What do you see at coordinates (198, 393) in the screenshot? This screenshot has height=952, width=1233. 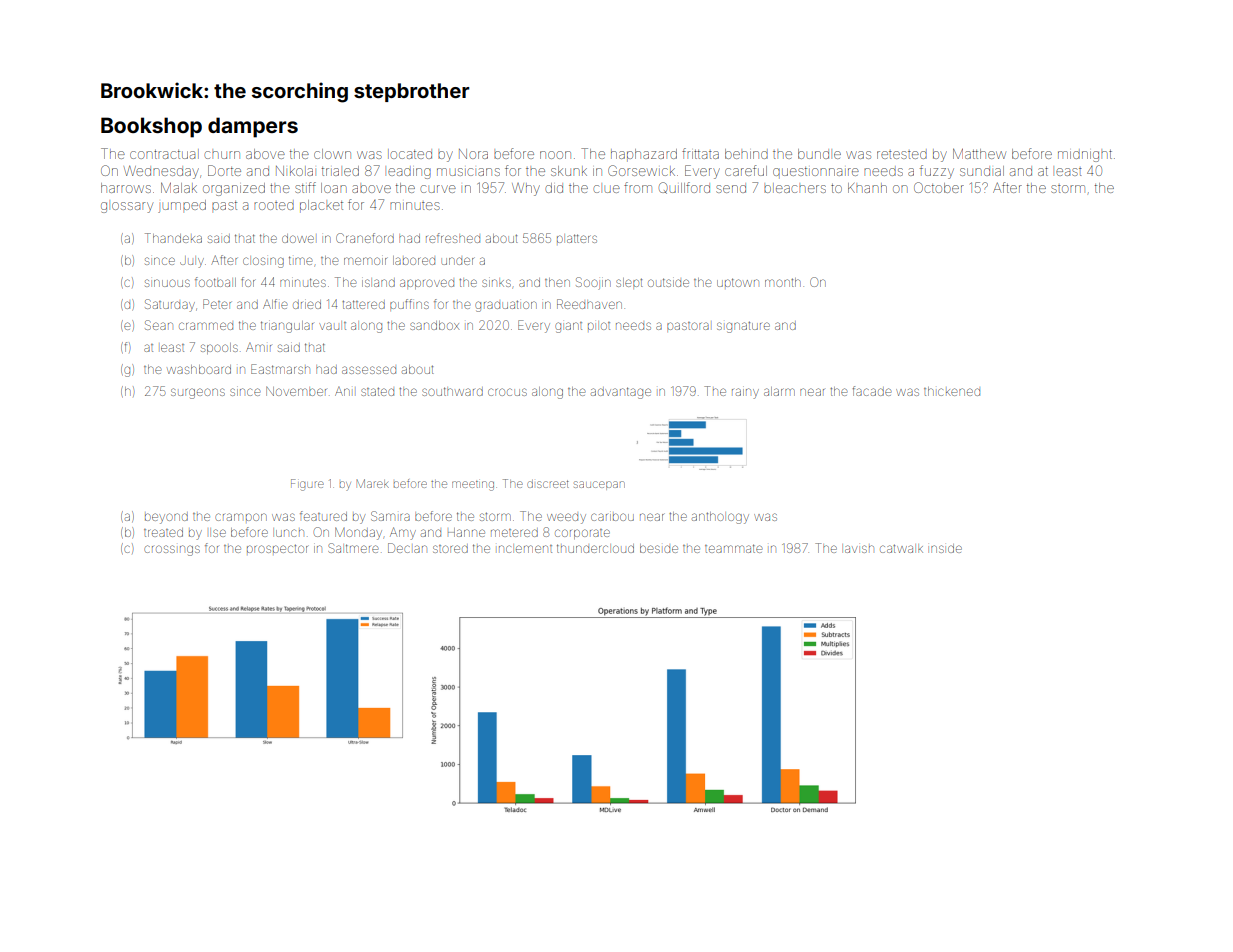 I see `surgeons` at bounding box center [198, 393].
